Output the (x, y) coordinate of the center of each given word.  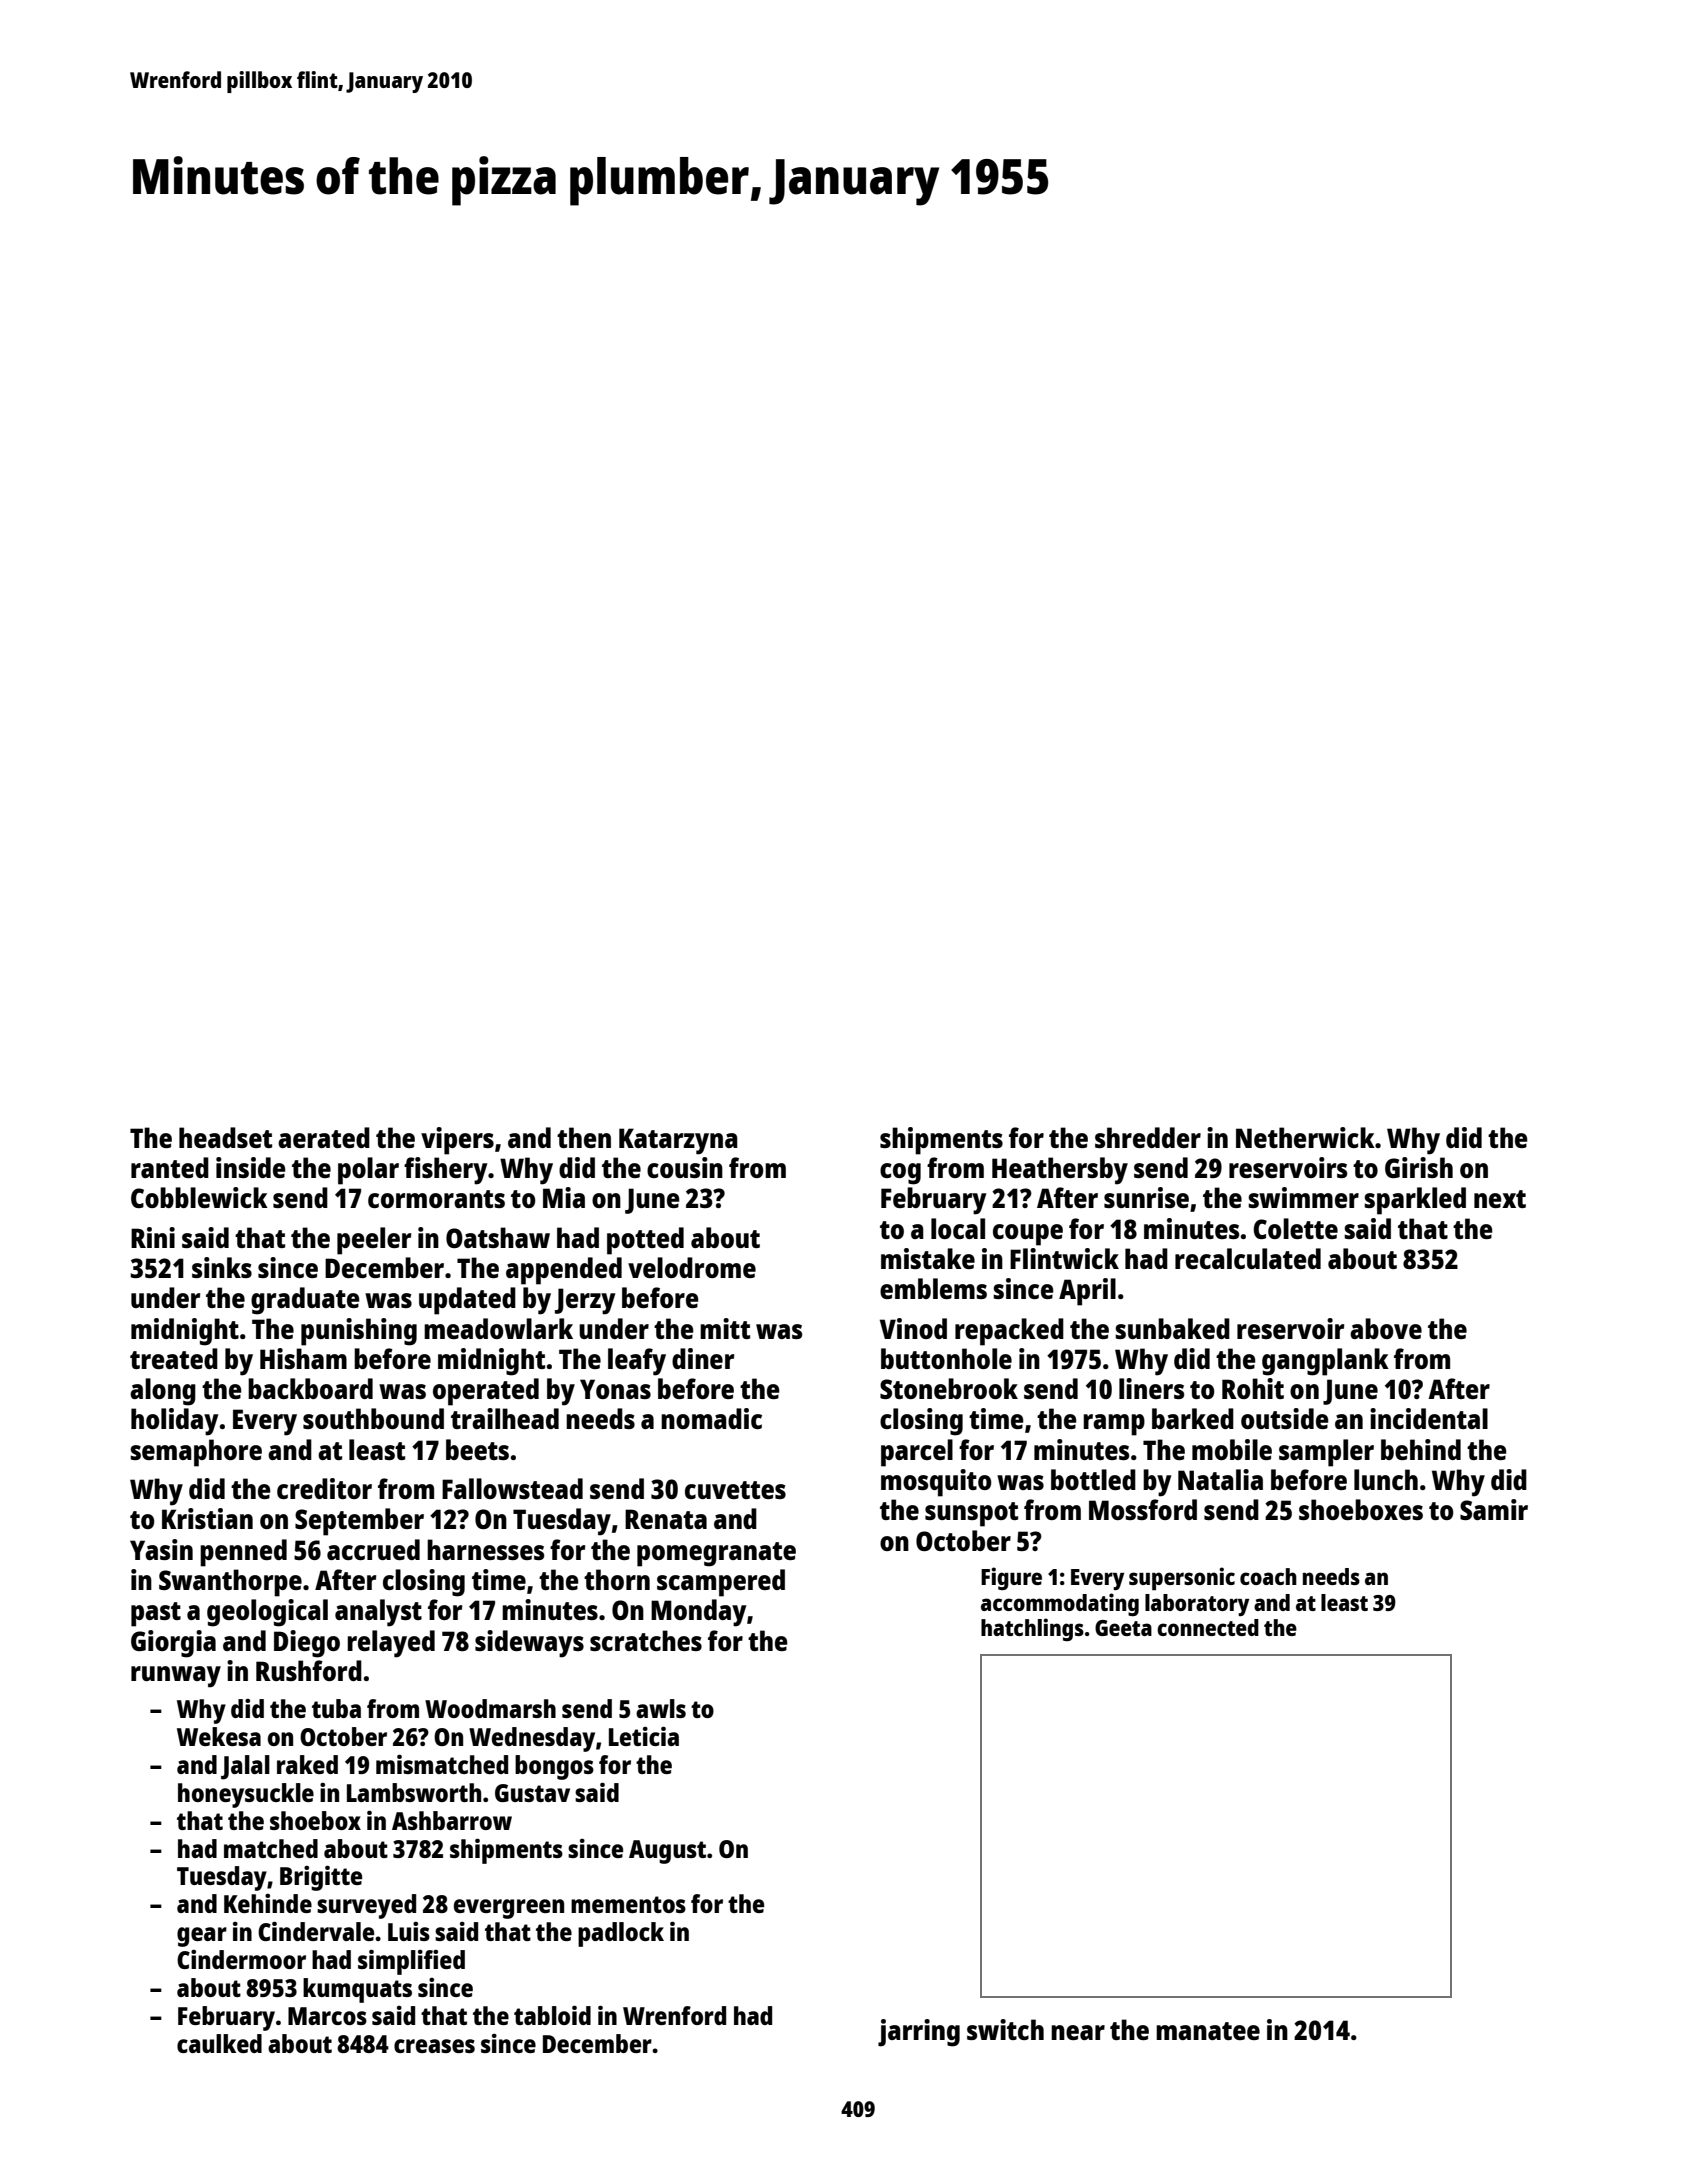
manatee (1208, 2031)
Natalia (1220, 1479)
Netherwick (1305, 1137)
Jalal (245, 1767)
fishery (445, 1171)
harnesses (485, 1549)
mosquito (936, 1483)
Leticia (644, 1736)
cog (900, 1174)
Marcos (327, 2016)
